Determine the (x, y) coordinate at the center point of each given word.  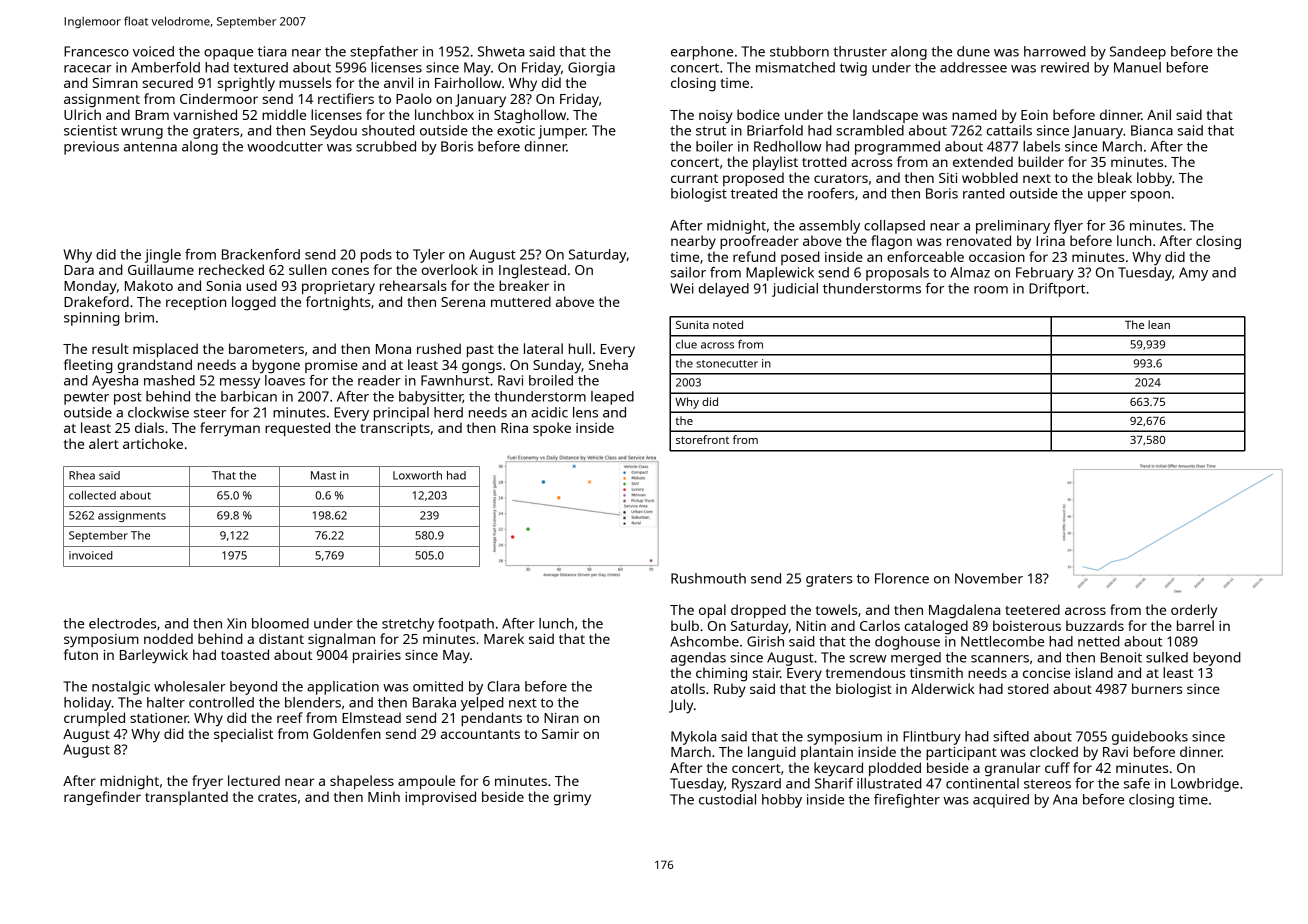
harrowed (1055, 51)
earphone (702, 53)
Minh (384, 796)
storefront (702, 439)
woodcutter (285, 146)
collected (92, 495)
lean (1159, 324)
